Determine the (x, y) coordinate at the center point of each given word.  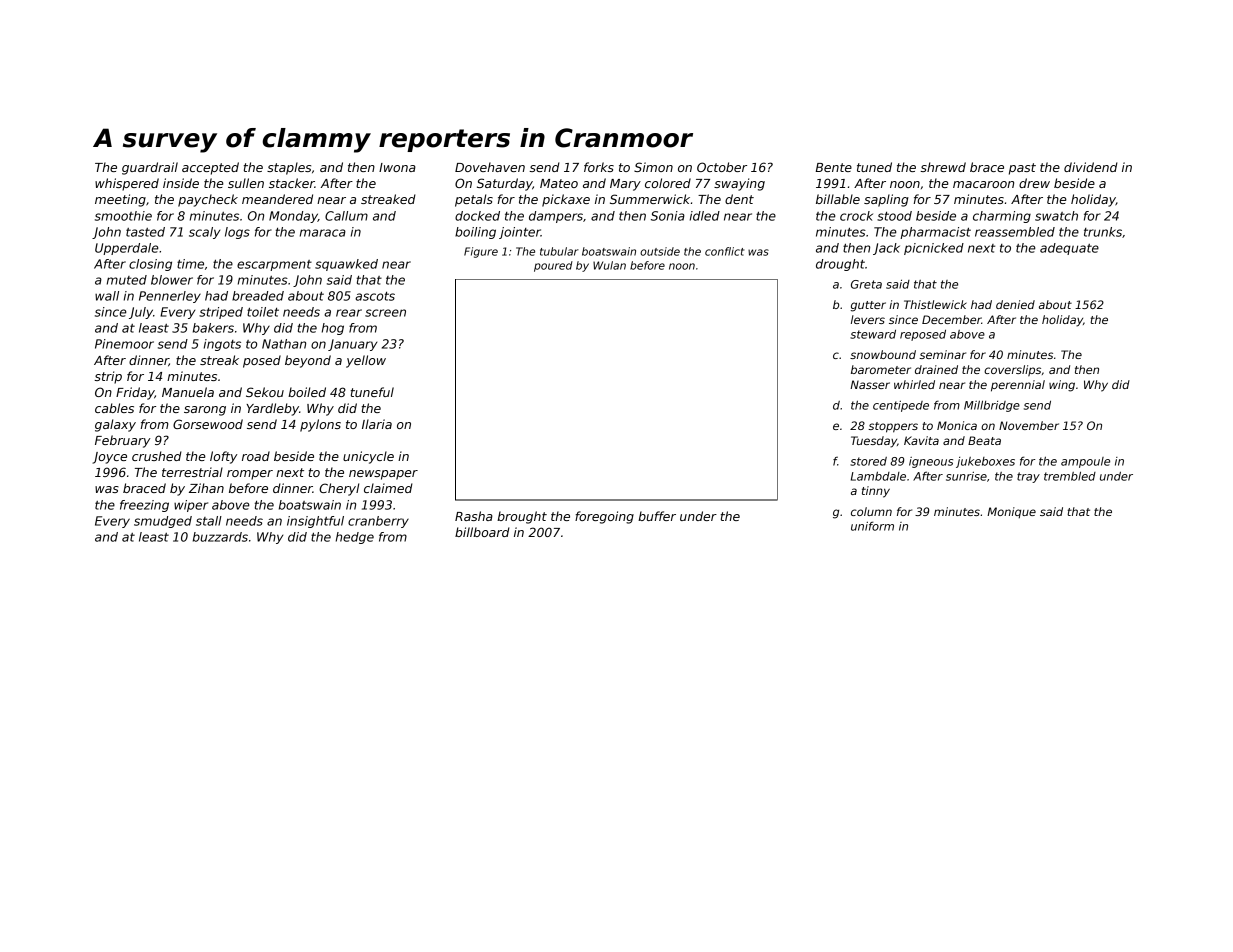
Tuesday (874, 442)
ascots (375, 296)
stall (209, 521)
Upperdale (127, 249)
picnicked (934, 249)
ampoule (1085, 462)
